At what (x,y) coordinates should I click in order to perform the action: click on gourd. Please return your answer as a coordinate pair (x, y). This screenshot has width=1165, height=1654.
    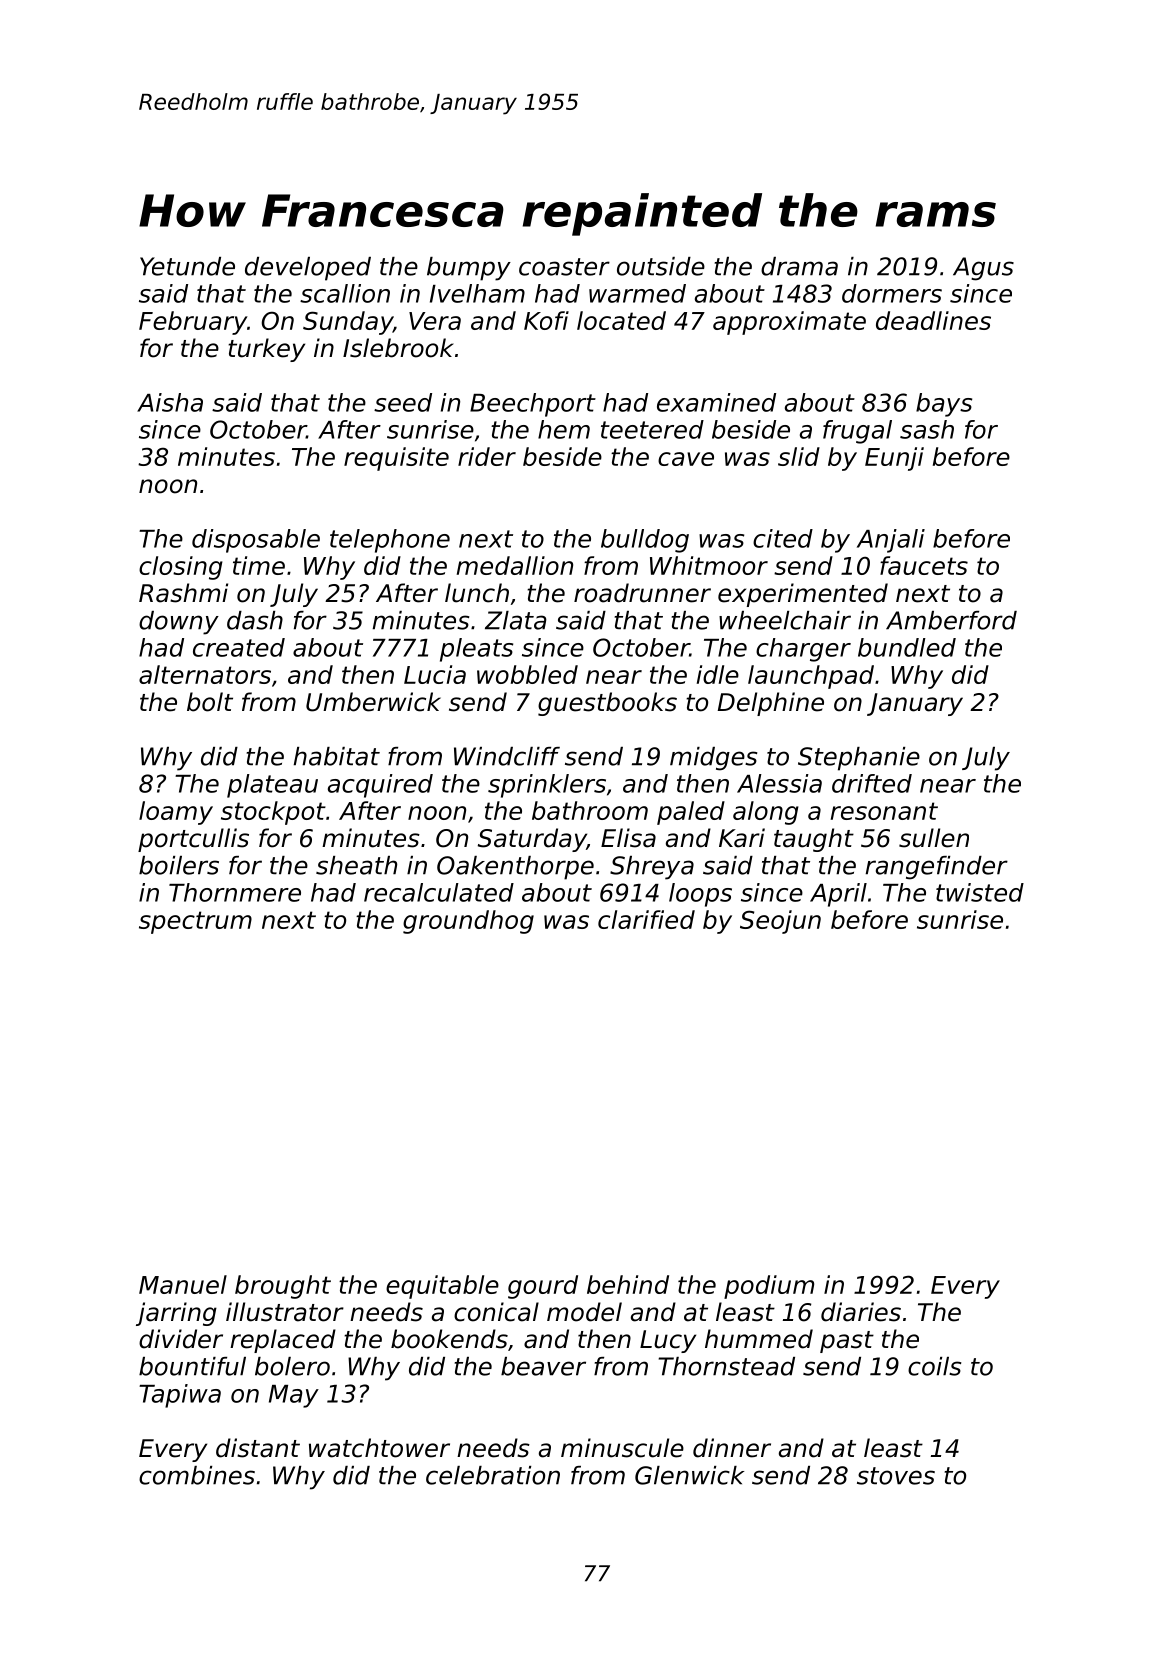
    Looking at the image, I should click on (543, 1287).
